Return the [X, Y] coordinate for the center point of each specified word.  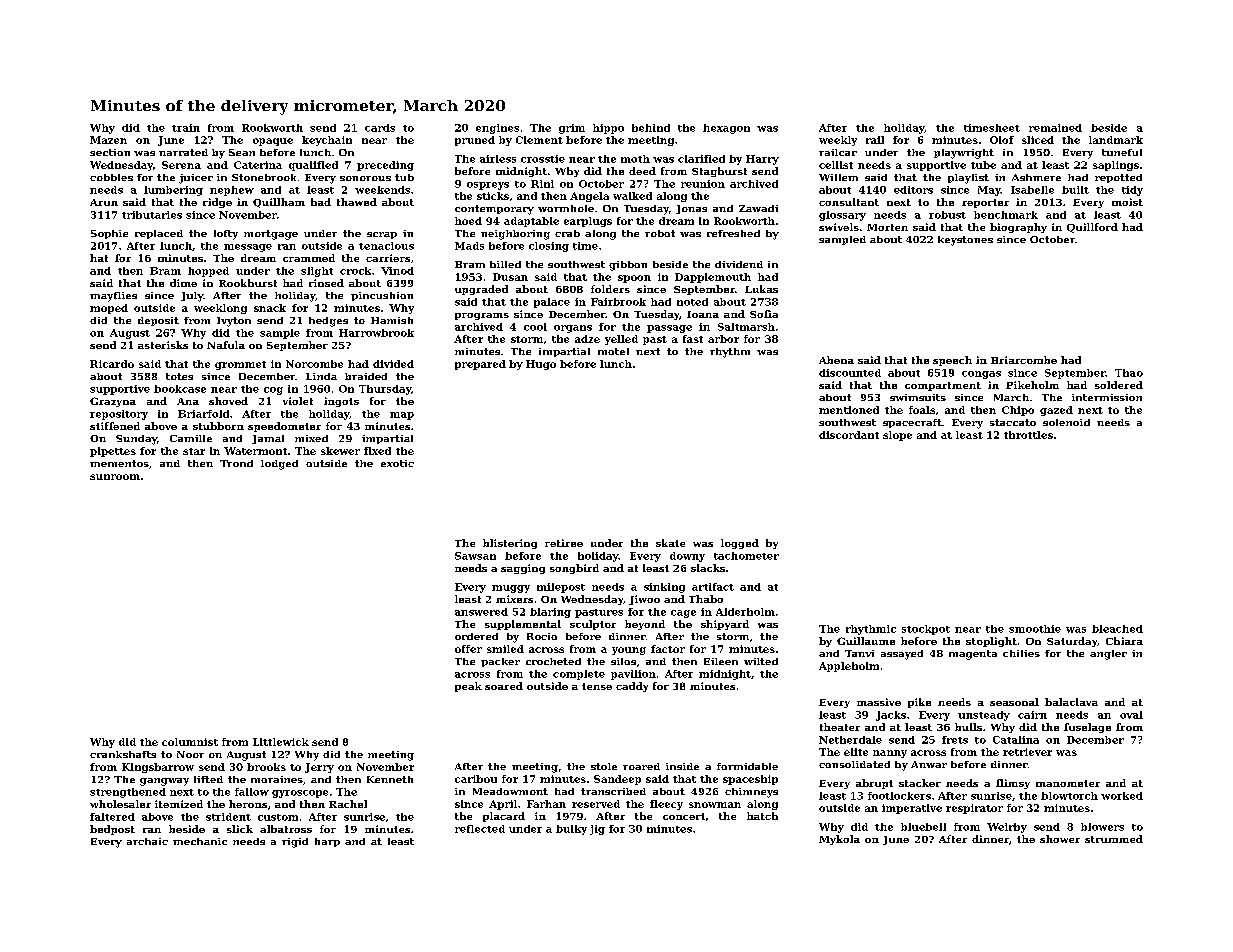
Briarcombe [1024, 360]
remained [1055, 128]
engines [497, 129]
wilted [761, 661]
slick [240, 829]
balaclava [1071, 702]
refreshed [733, 233]
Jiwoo [644, 600]
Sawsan [475, 556]
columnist [190, 742]
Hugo [541, 365]
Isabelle [1032, 190]
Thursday [385, 390]
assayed [902, 655]
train [186, 128]
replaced [159, 234]
